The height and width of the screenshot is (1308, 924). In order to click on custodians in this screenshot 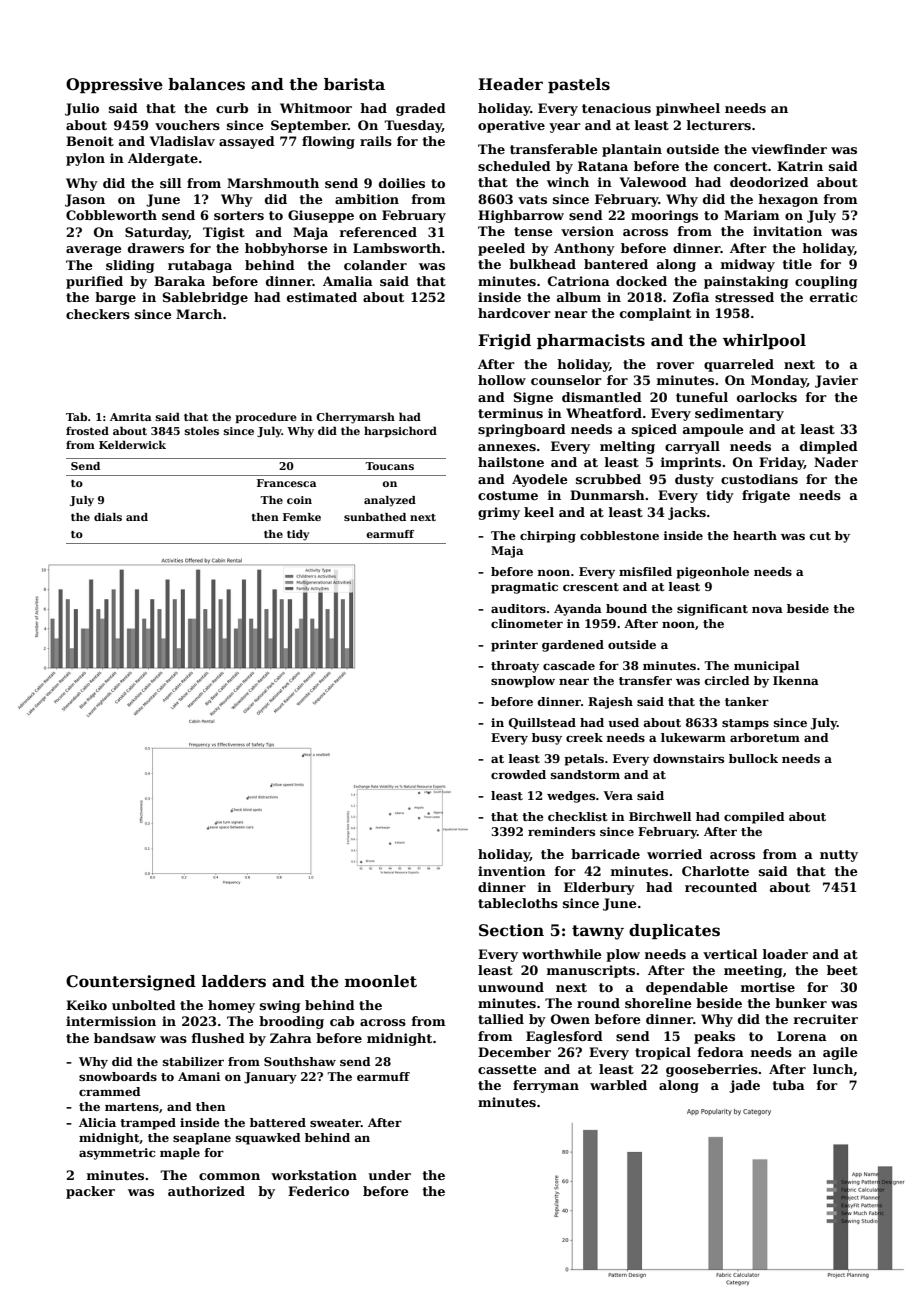, I will do `click(759, 479)`.
